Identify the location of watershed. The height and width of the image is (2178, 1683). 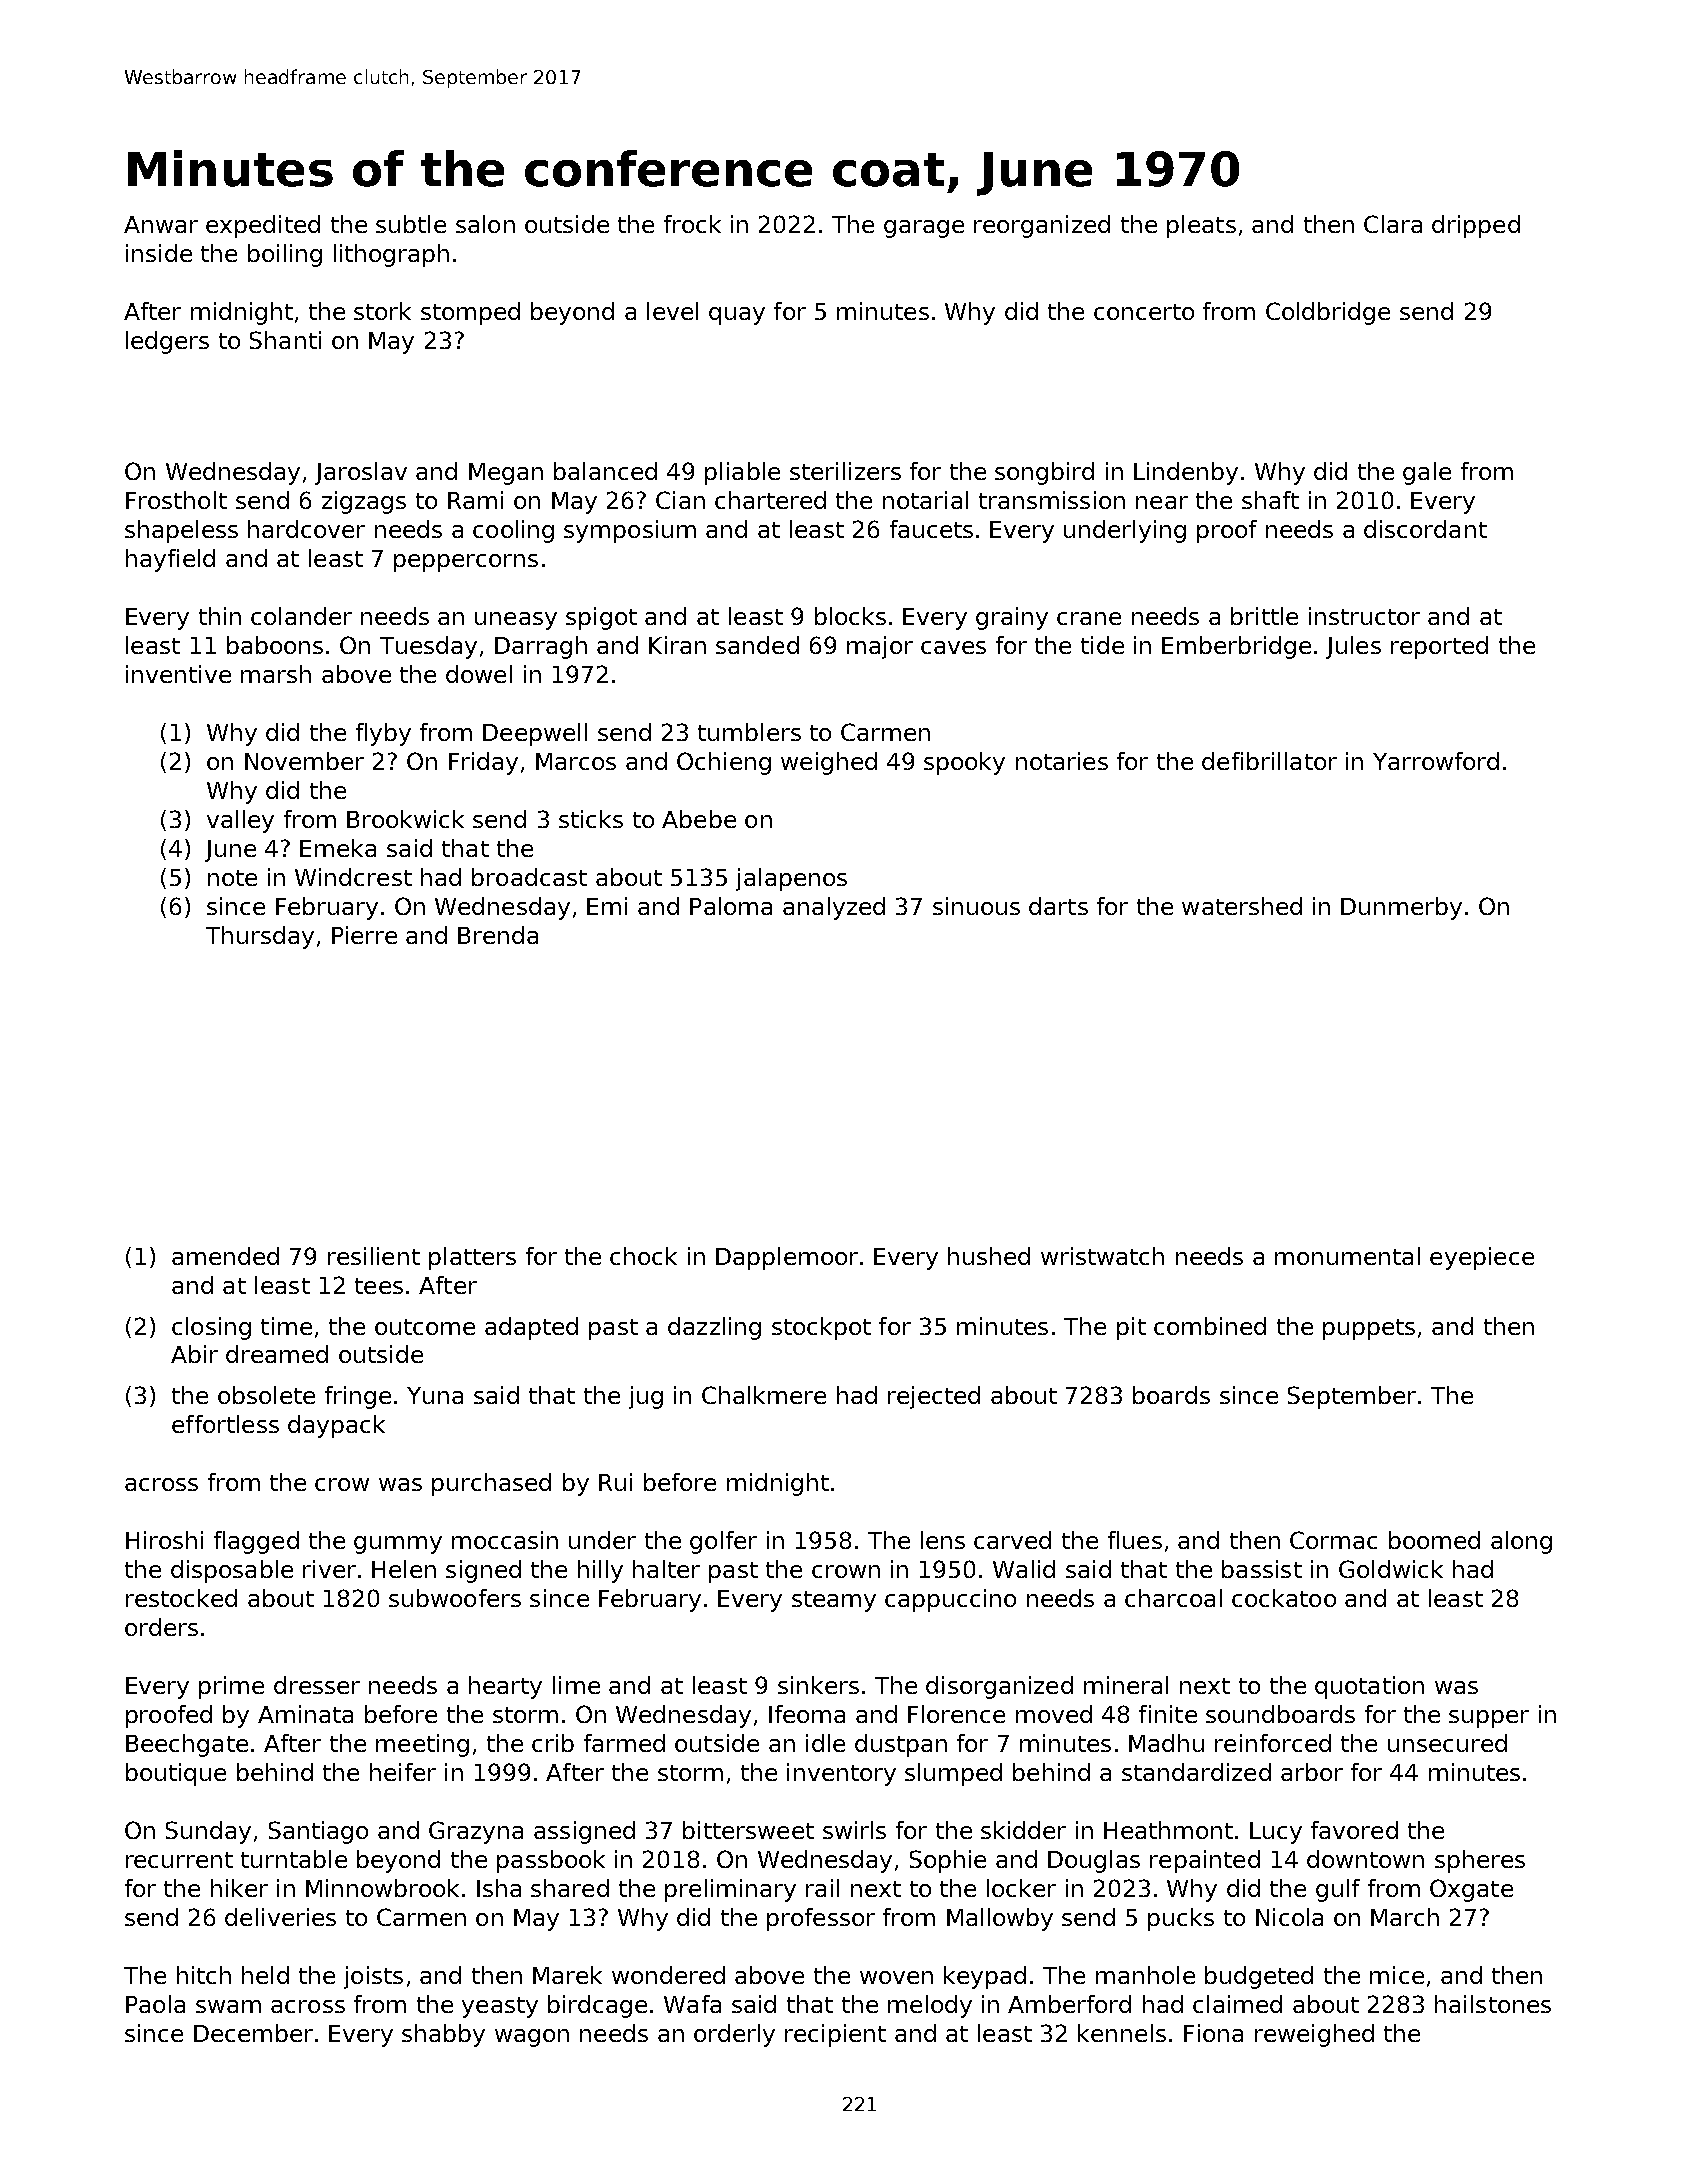
(1242, 906).
